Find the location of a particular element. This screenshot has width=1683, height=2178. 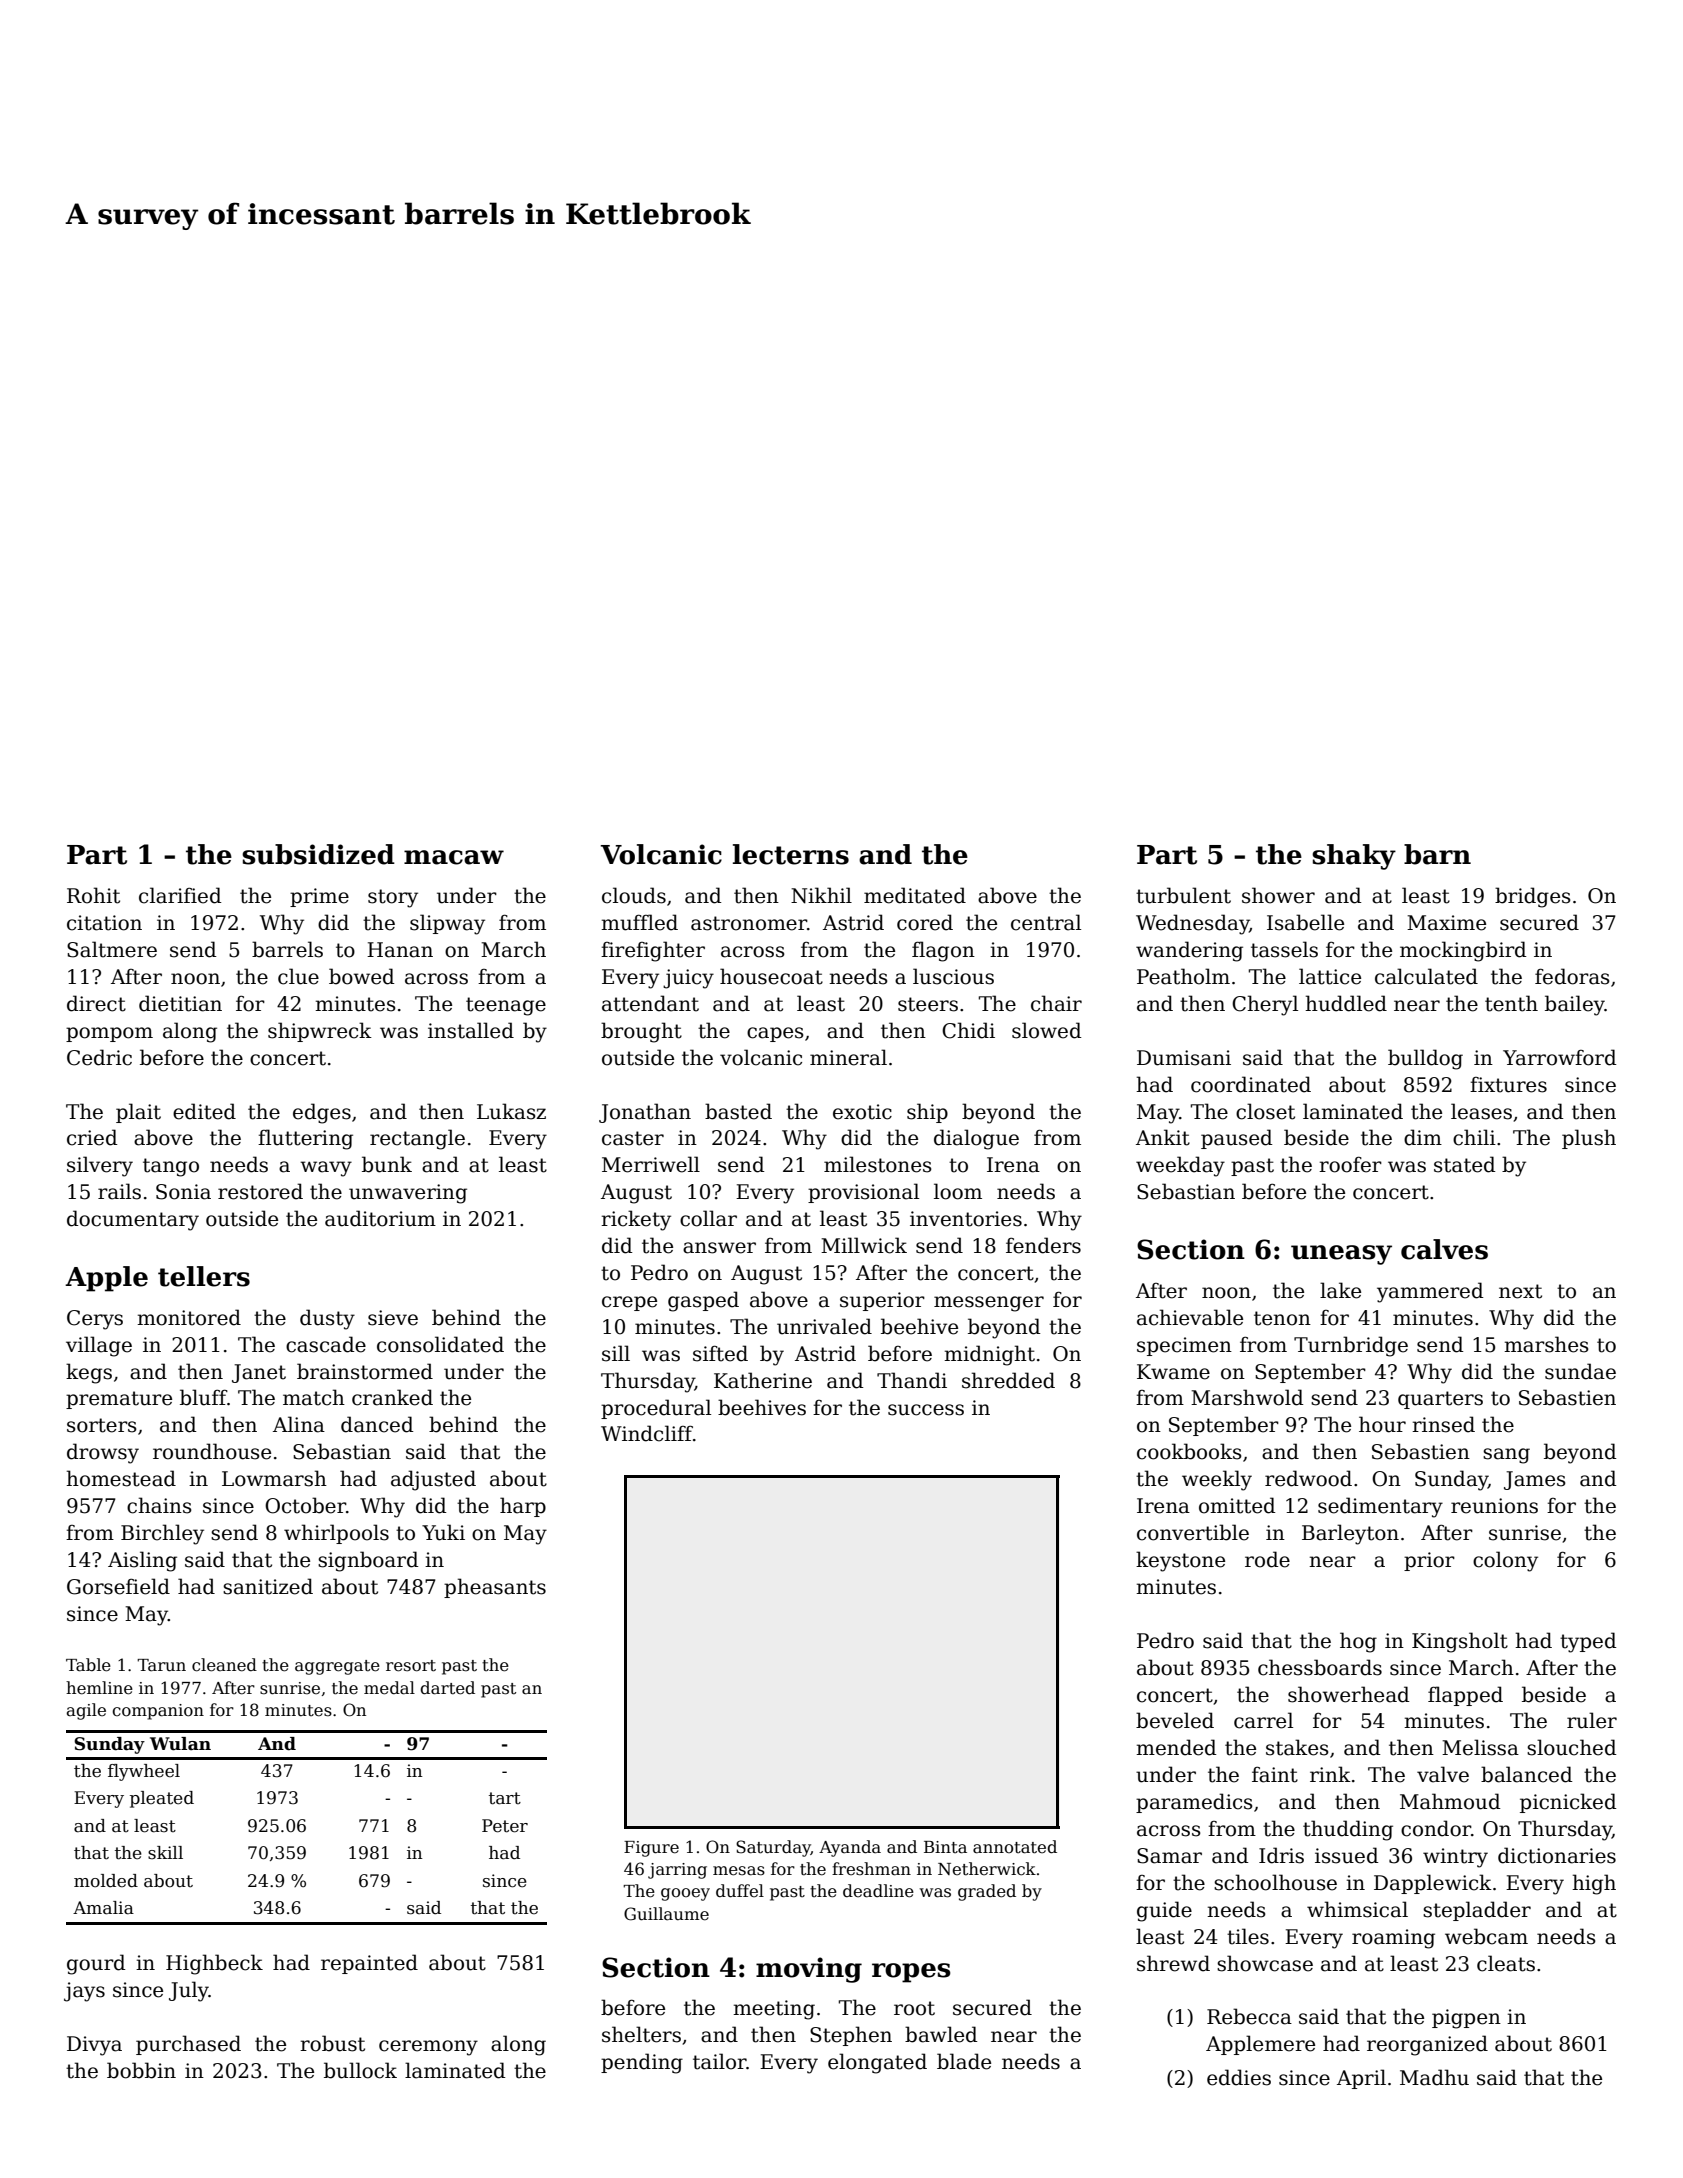

lecterns is located at coordinates (791, 854).
